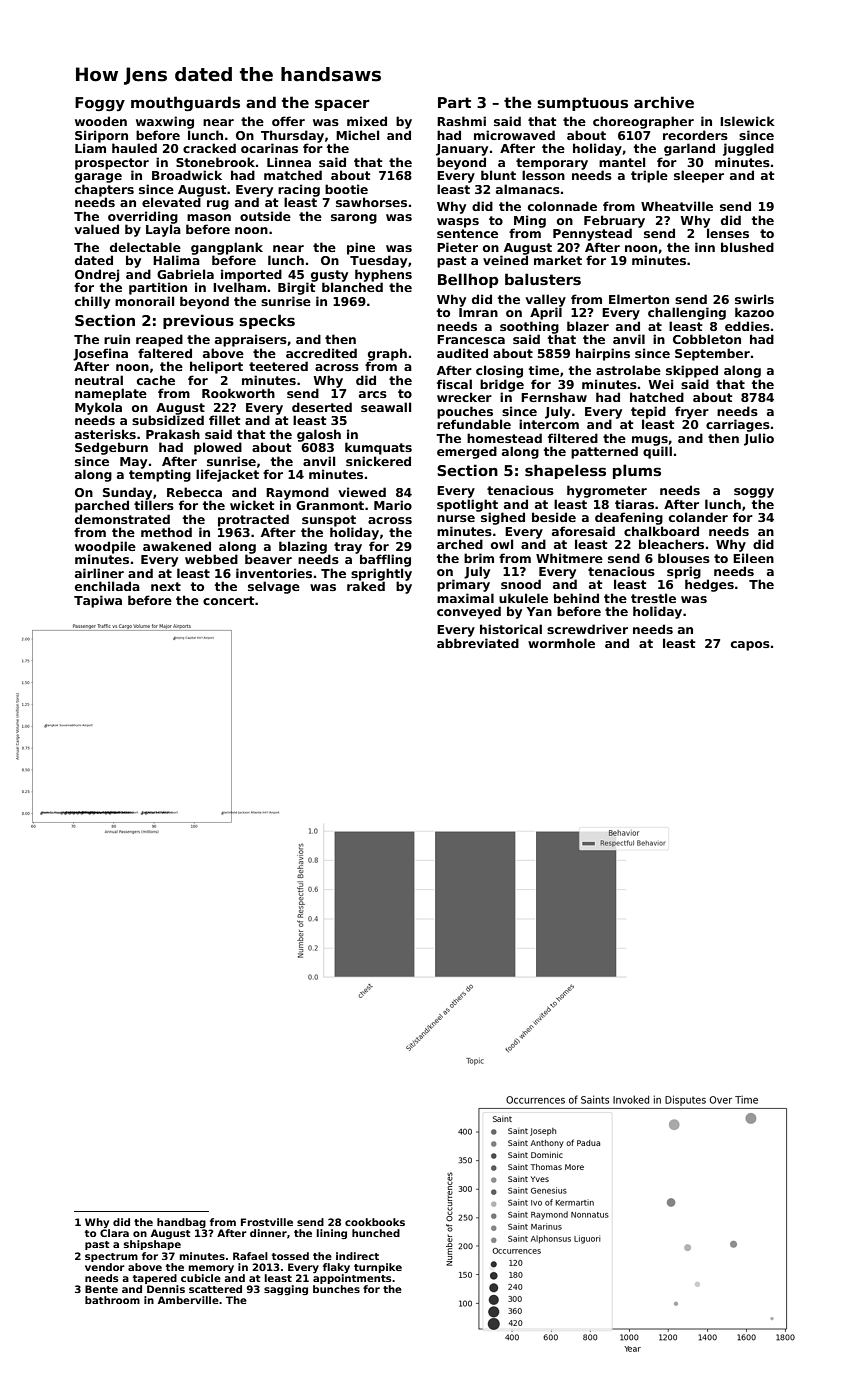 The height and width of the document is (1400, 849). What do you see at coordinates (503, 518) in the document?
I see `sighed` at bounding box center [503, 518].
